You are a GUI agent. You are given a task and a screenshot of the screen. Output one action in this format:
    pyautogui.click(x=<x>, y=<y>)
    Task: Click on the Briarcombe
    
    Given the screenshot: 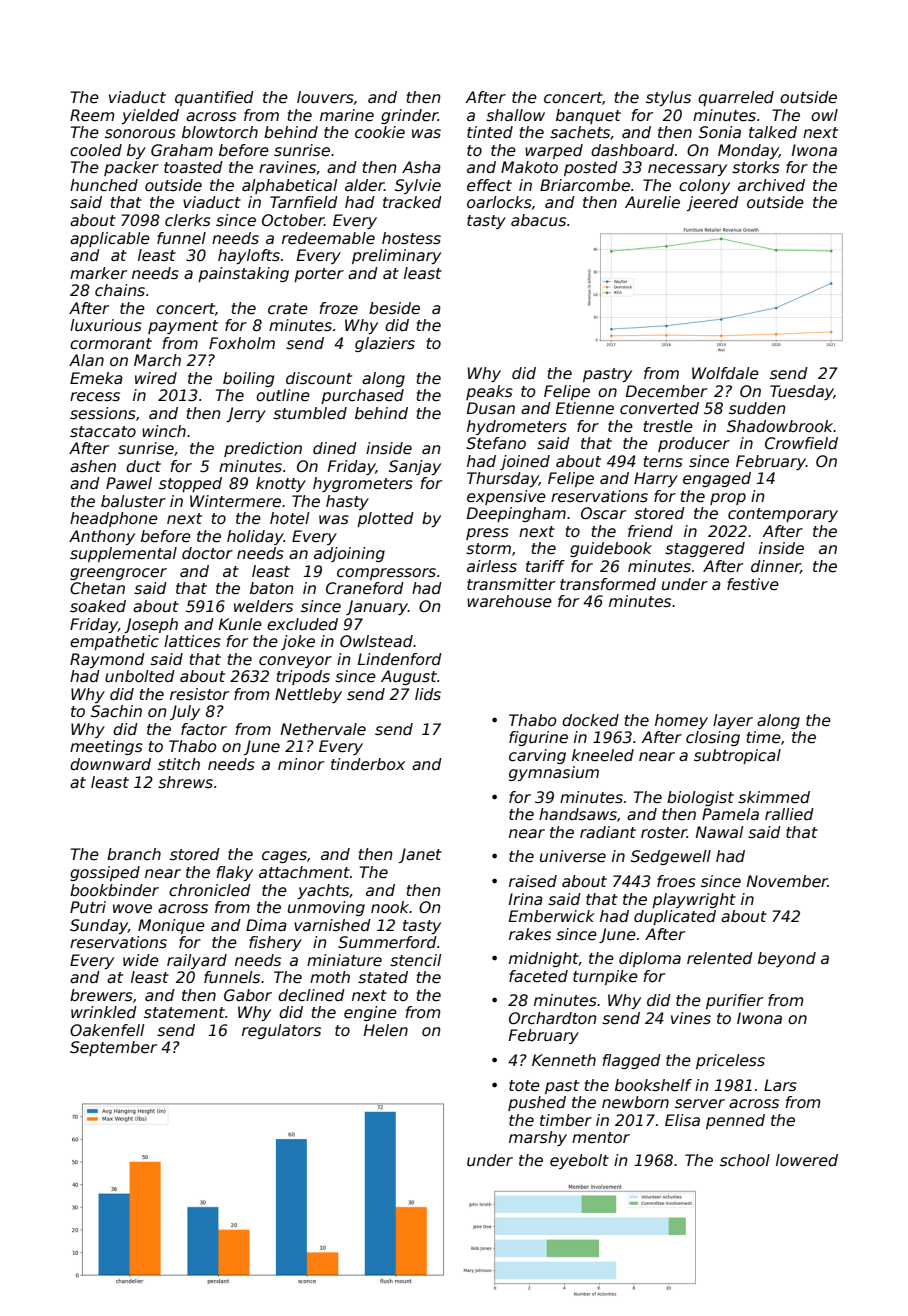 What is the action you would take?
    pyautogui.click(x=585, y=185)
